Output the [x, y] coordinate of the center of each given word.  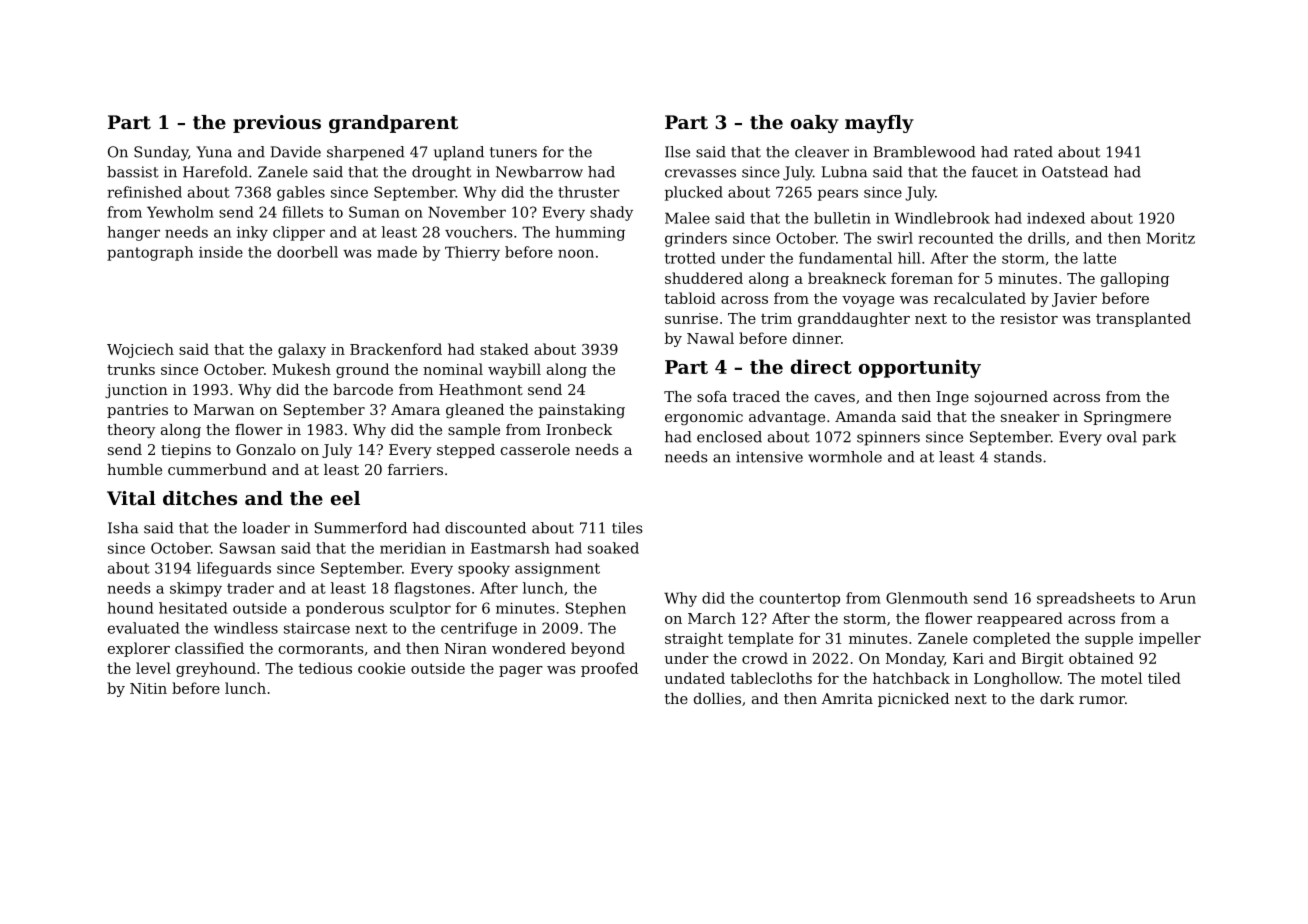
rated [1033, 152]
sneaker [1030, 416]
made [397, 252]
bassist [133, 172]
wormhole [845, 457]
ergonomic [704, 418]
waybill [514, 370]
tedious [325, 668]
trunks [131, 369]
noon [576, 253]
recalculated [980, 298]
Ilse [677, 152]
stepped [466, 451]
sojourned [1011, 398]
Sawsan [248, 548]
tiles [627, 528]
